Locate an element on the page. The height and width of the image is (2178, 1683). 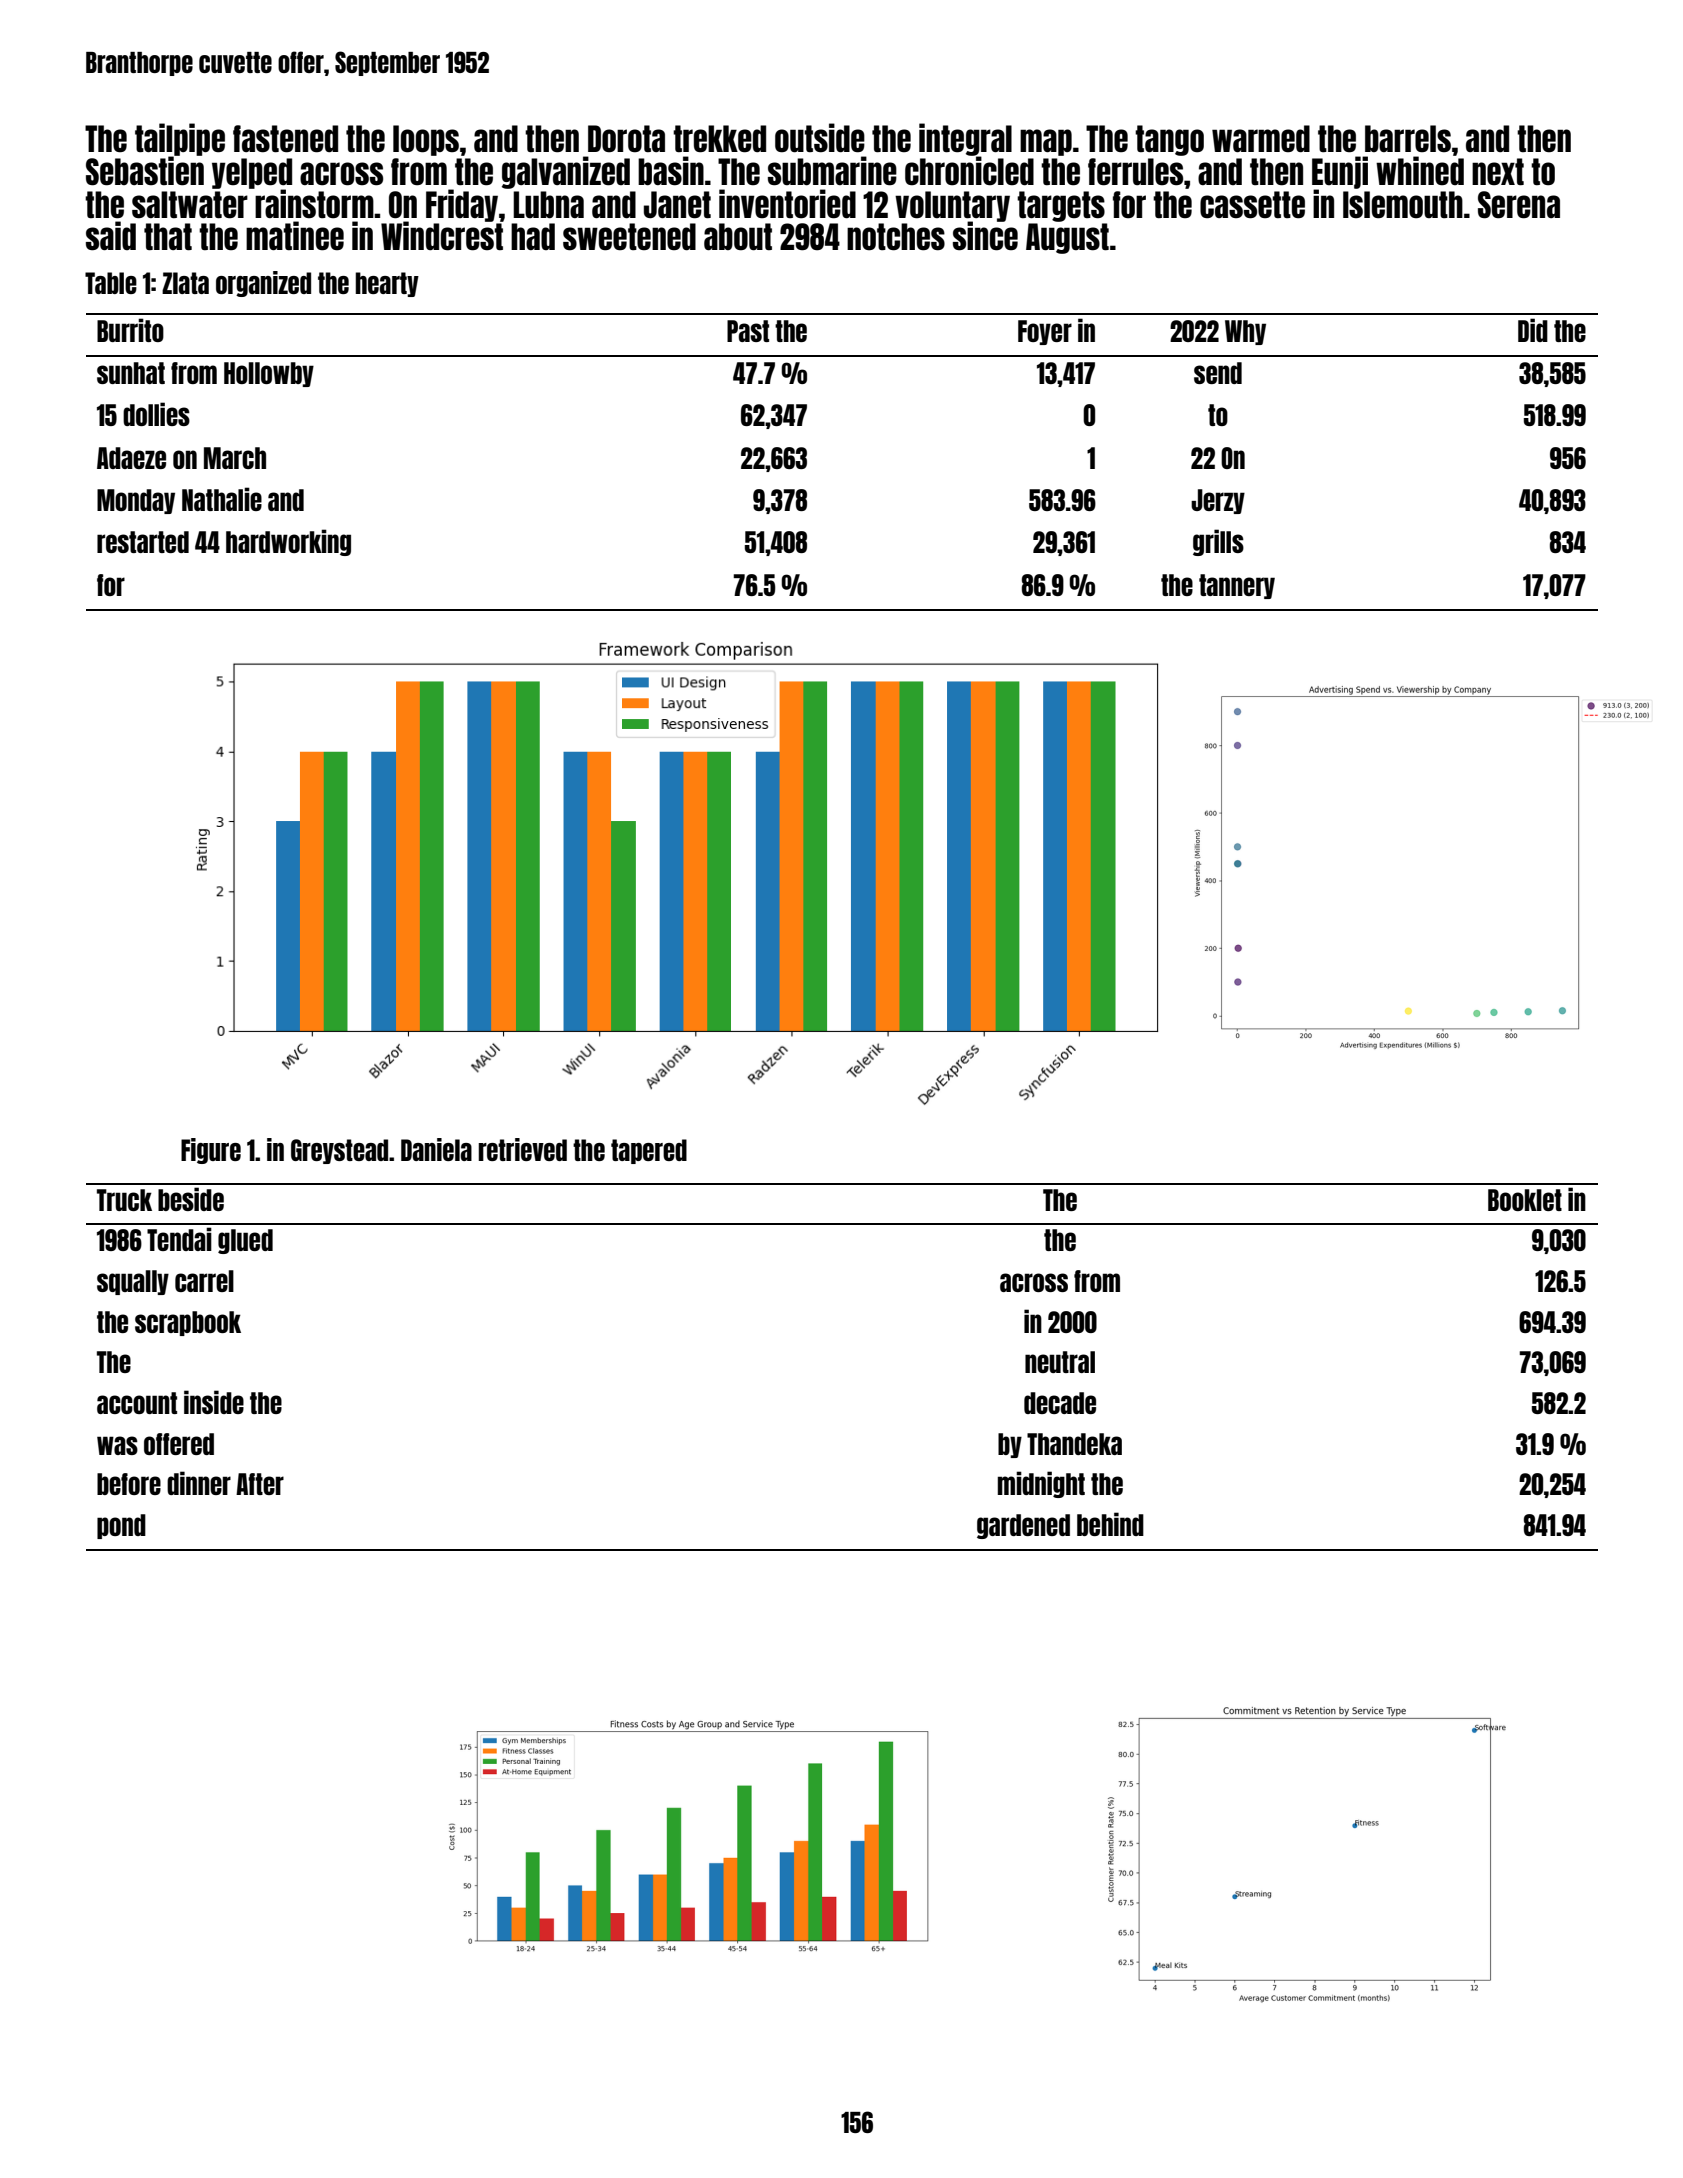
Dorota is located at coordinates (626, 139).
